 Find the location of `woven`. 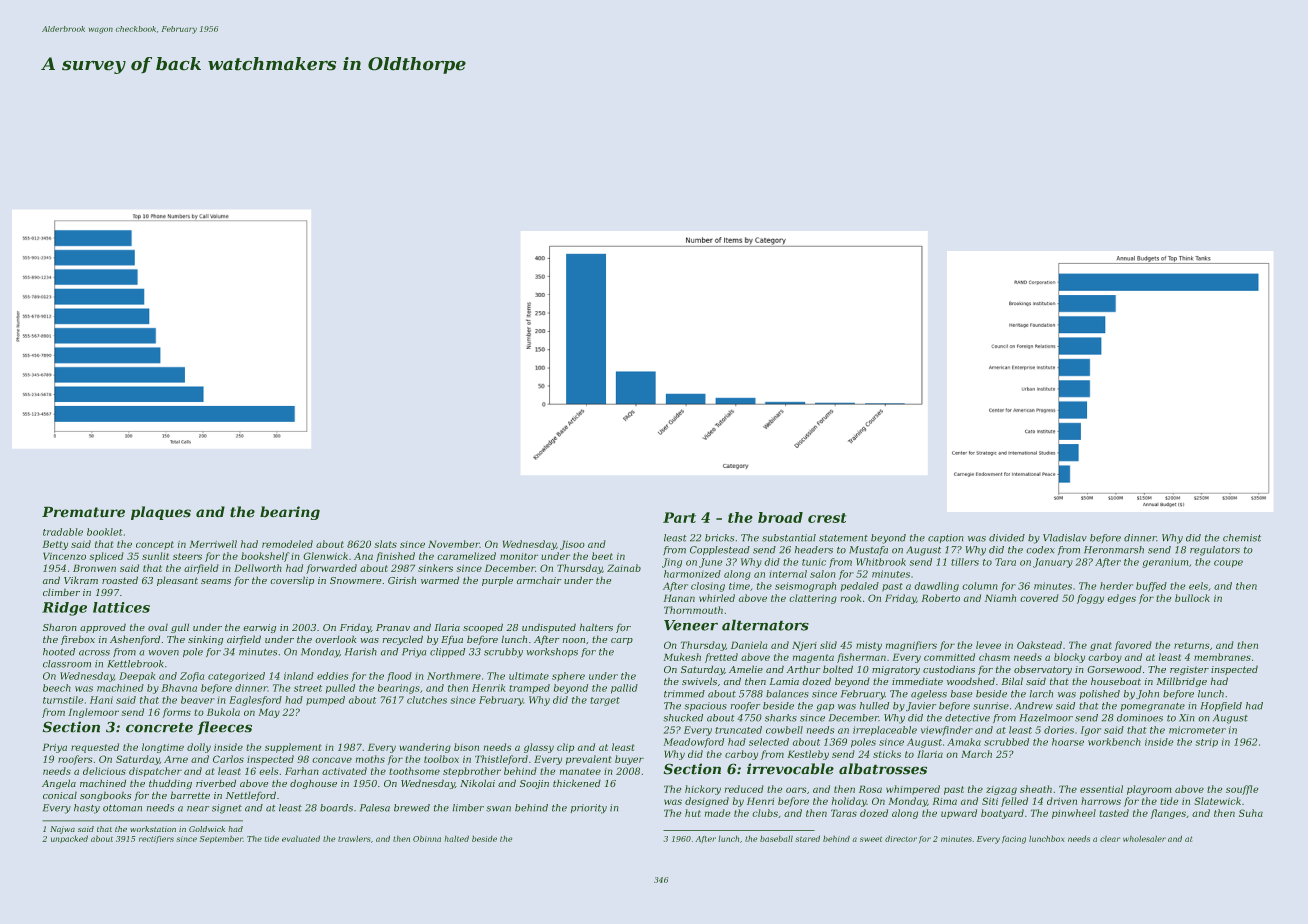

woven is located at coordinates (163, 653).
